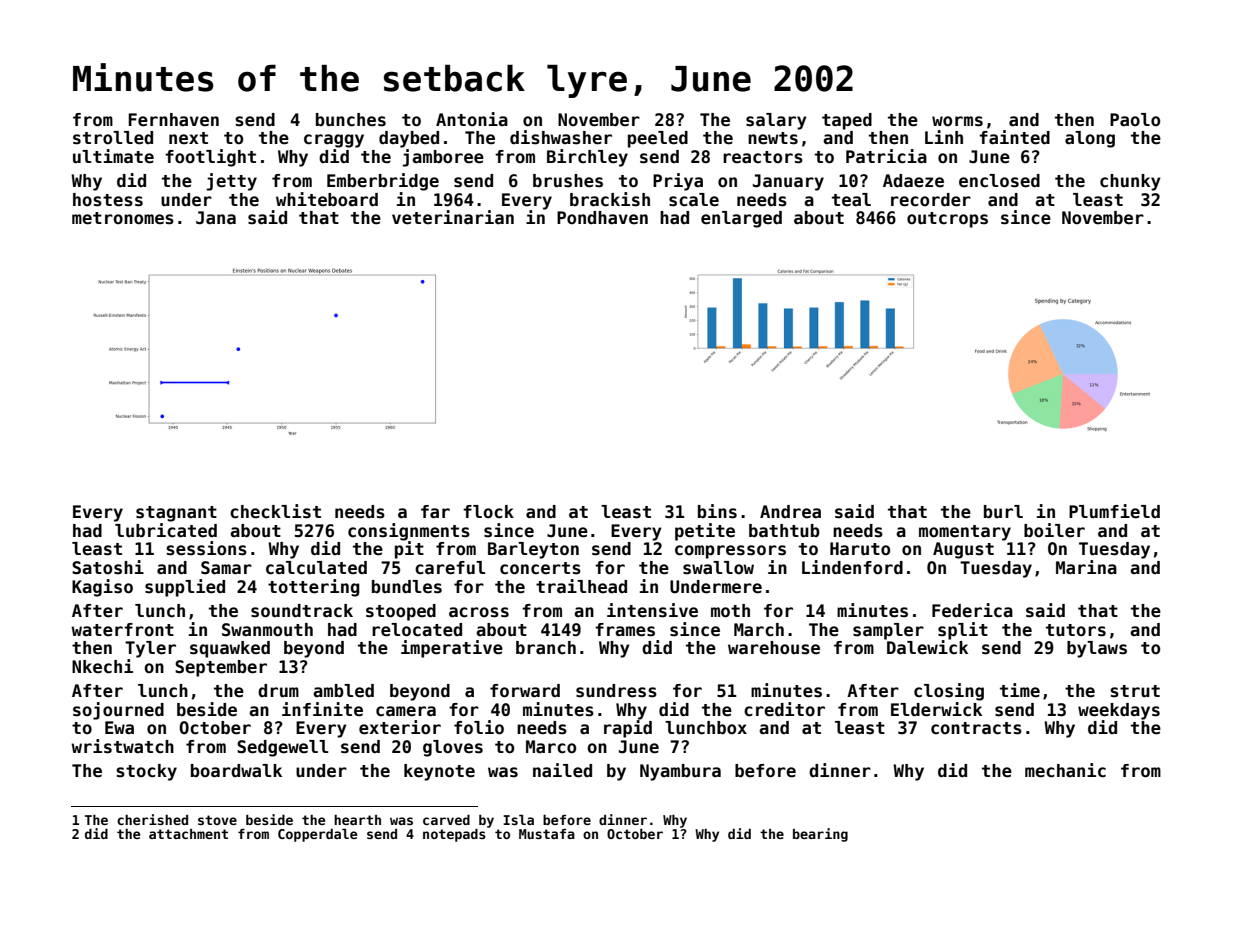 This page has width=1233, height=952. Describe the element at coordinates (1114, 511) in the page. I see `Plumfield` at that location.
